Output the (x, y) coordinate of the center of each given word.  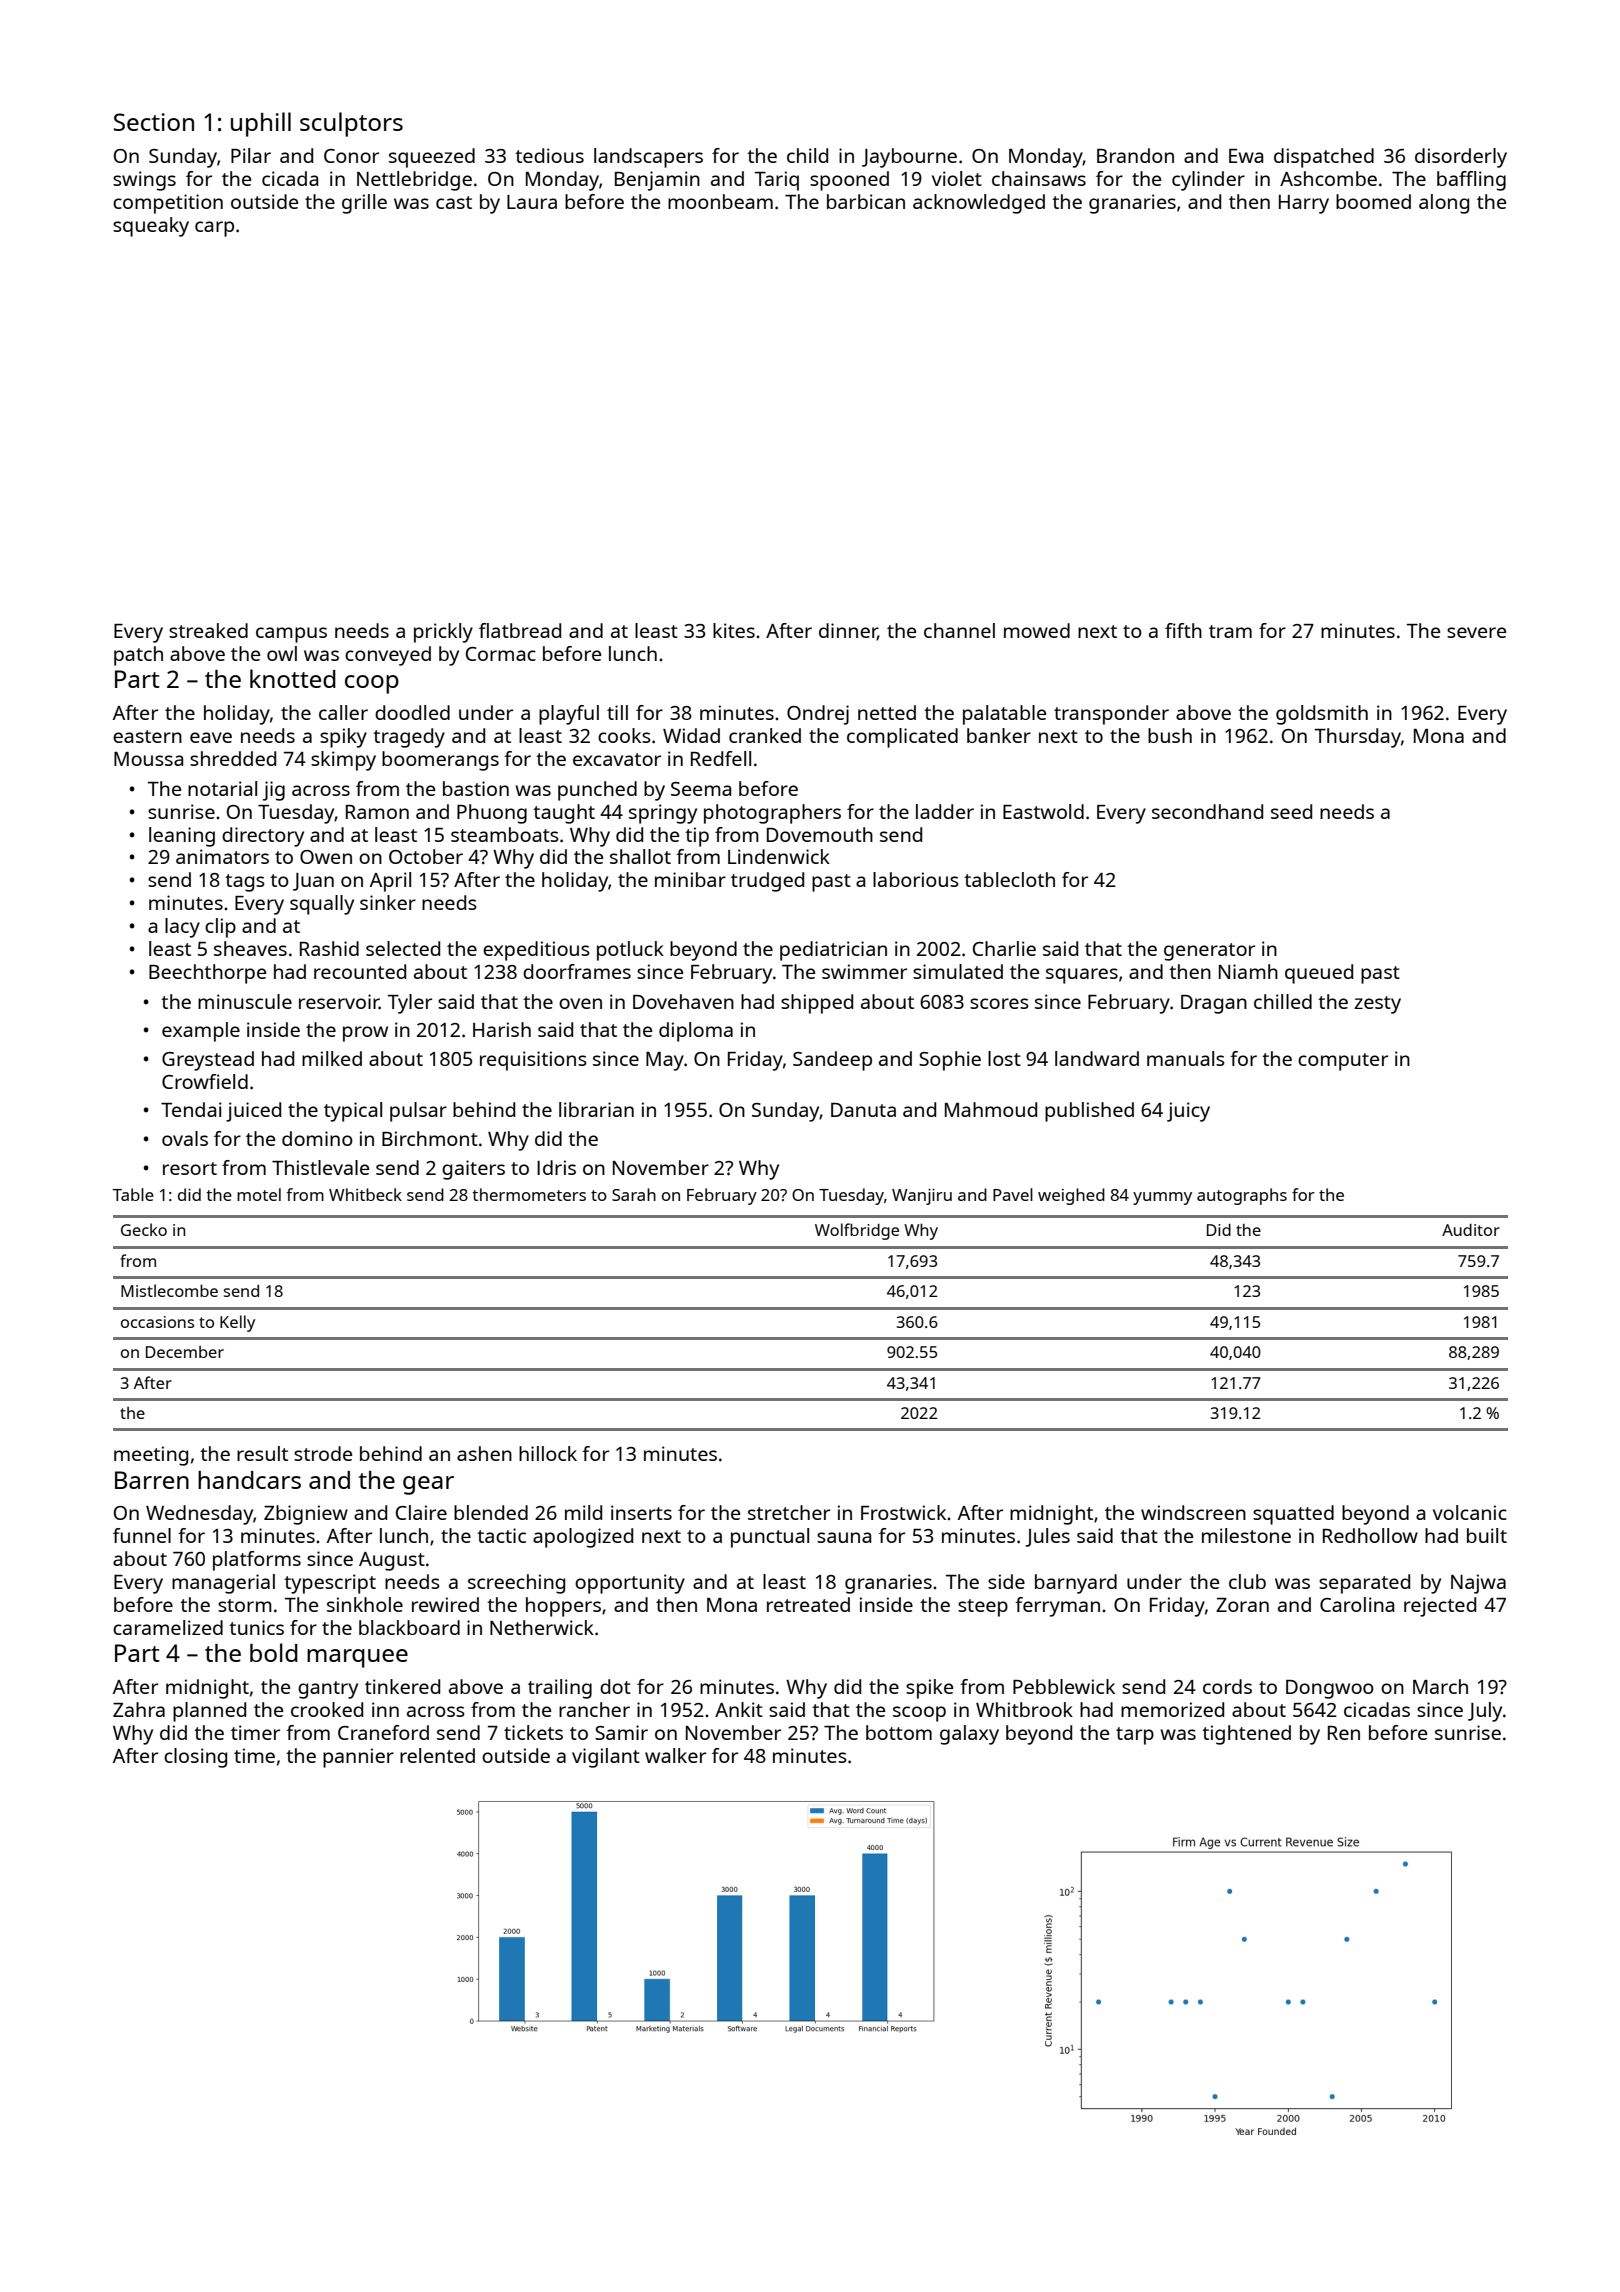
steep (983, 1608)
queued (1319, 974)
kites (734, 630)
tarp (1135, 1736)
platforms (257, 1561)
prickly (443, 633)
